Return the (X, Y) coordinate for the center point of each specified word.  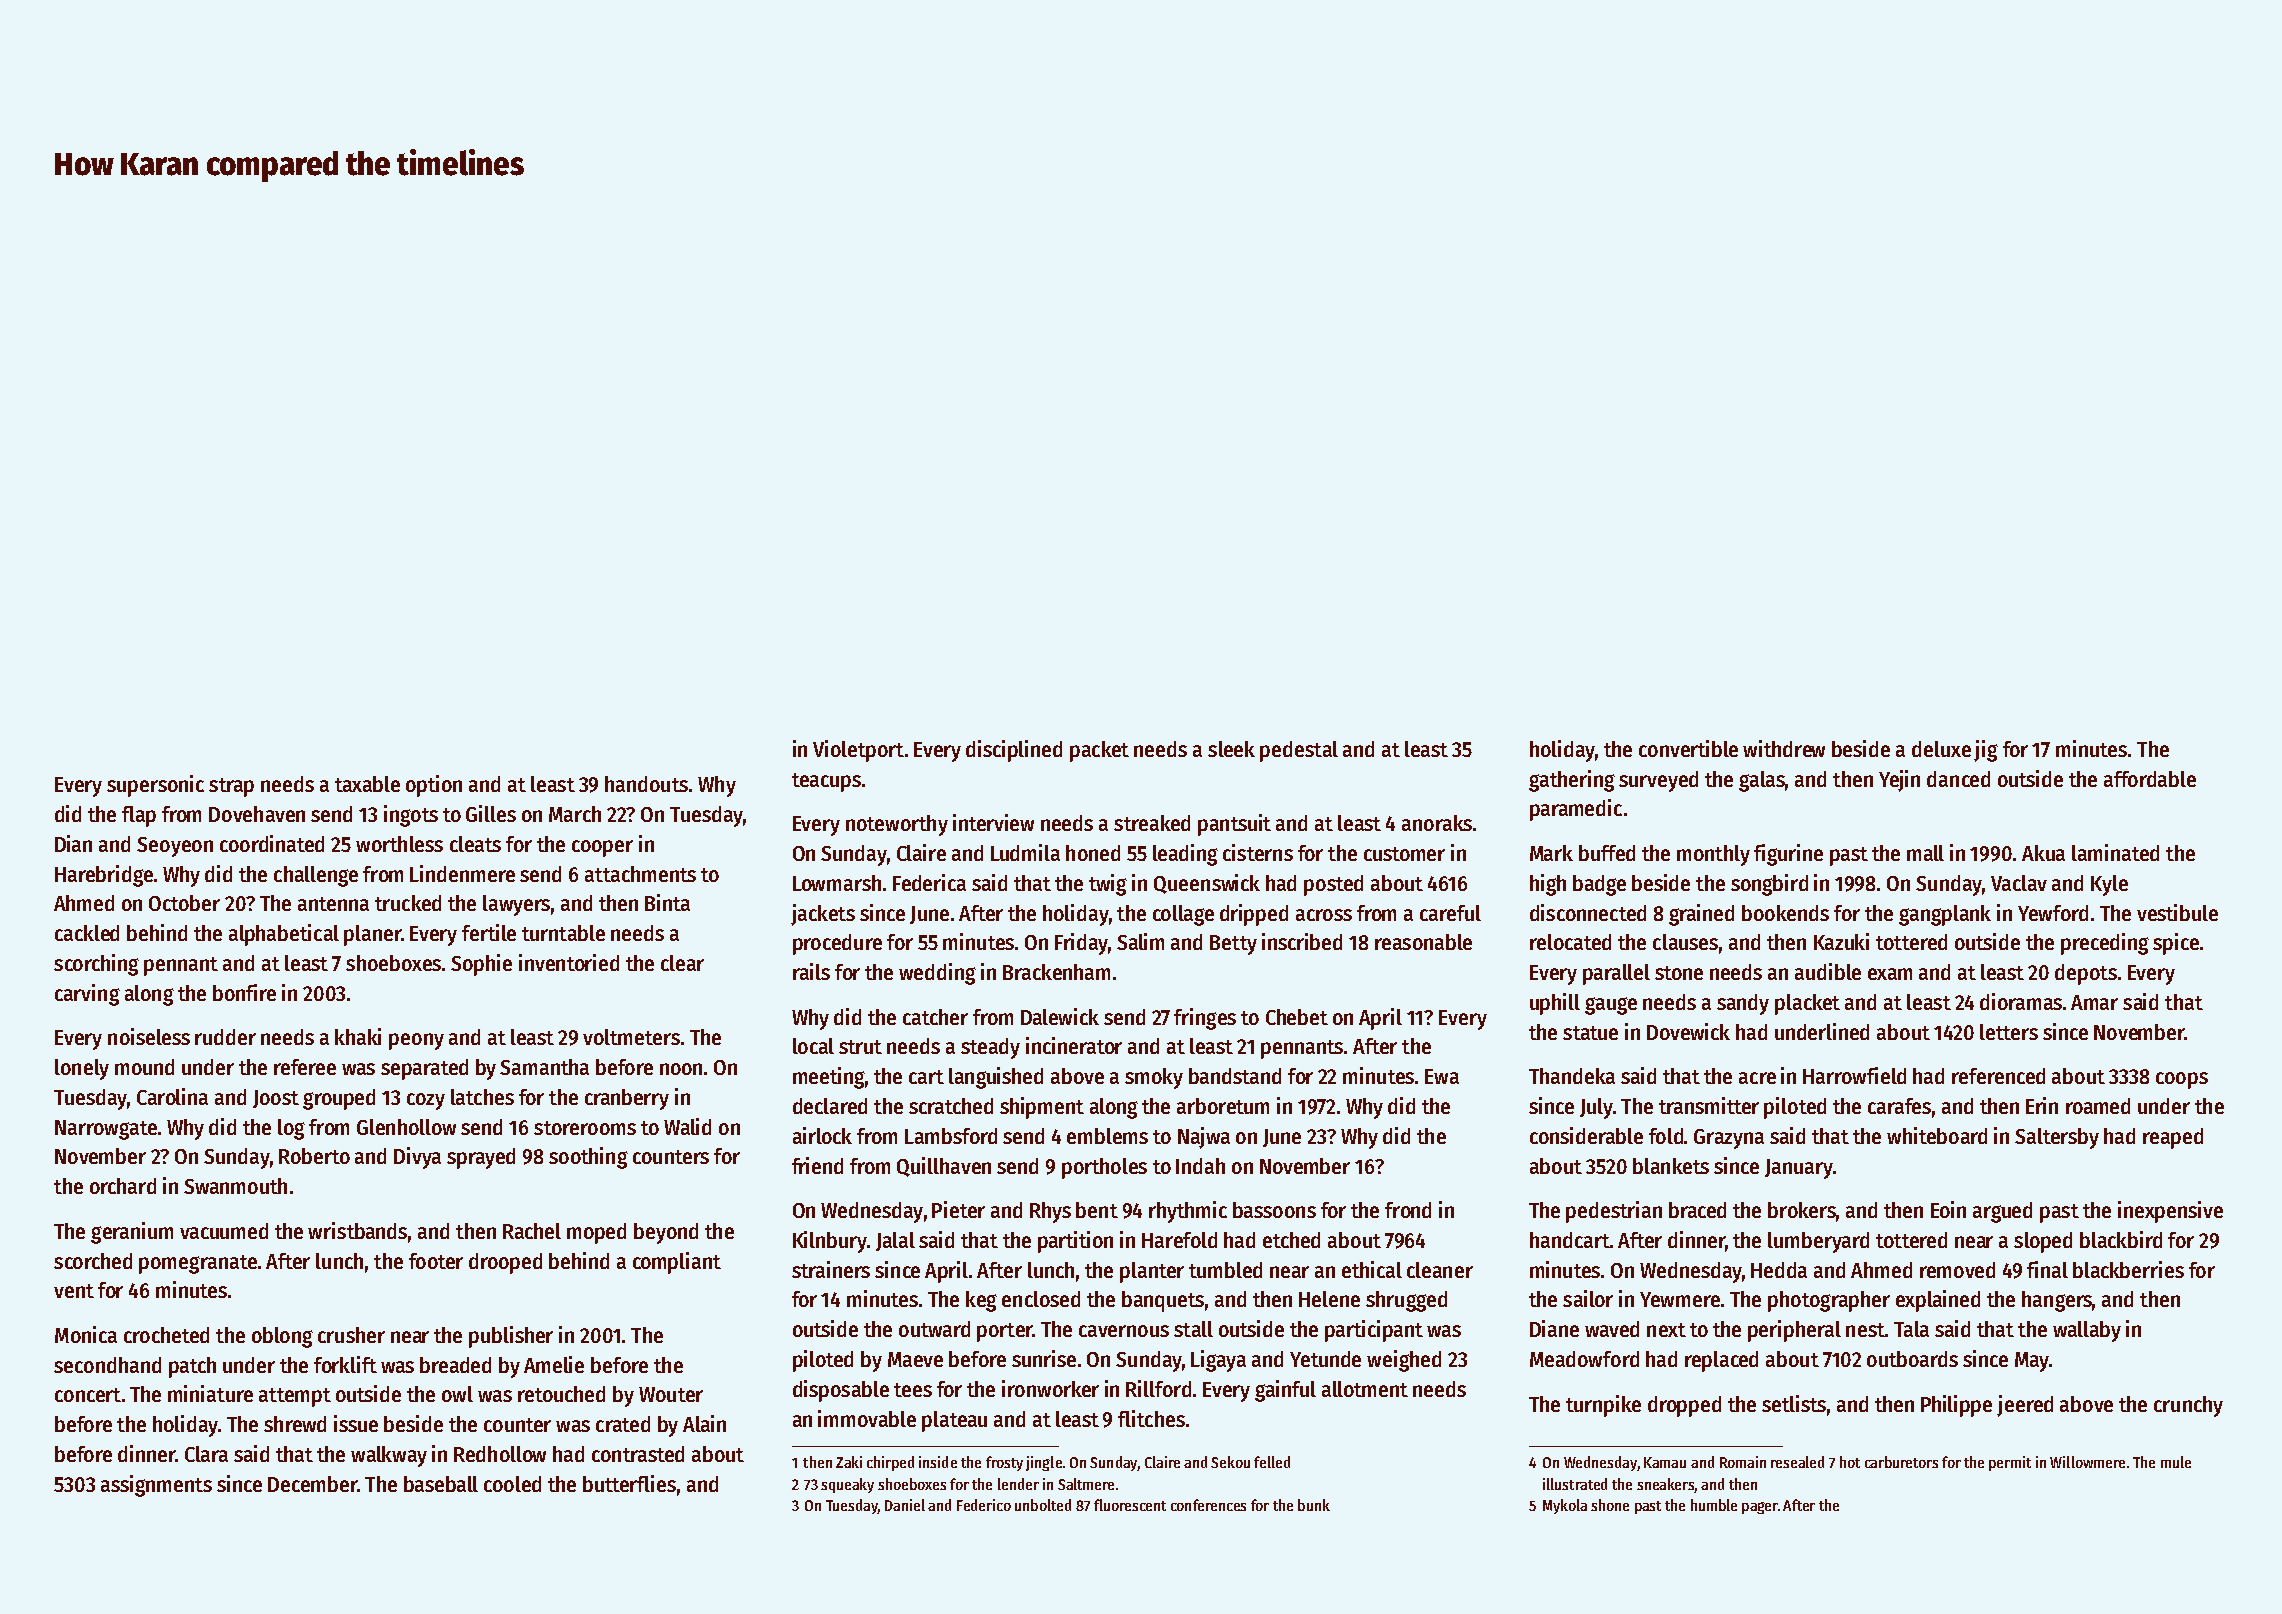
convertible (1688, 748)
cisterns (1258, 852)
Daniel (905, 1505)
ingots (411, 816)
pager (1759, 1508)
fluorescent (1130, 1505)
